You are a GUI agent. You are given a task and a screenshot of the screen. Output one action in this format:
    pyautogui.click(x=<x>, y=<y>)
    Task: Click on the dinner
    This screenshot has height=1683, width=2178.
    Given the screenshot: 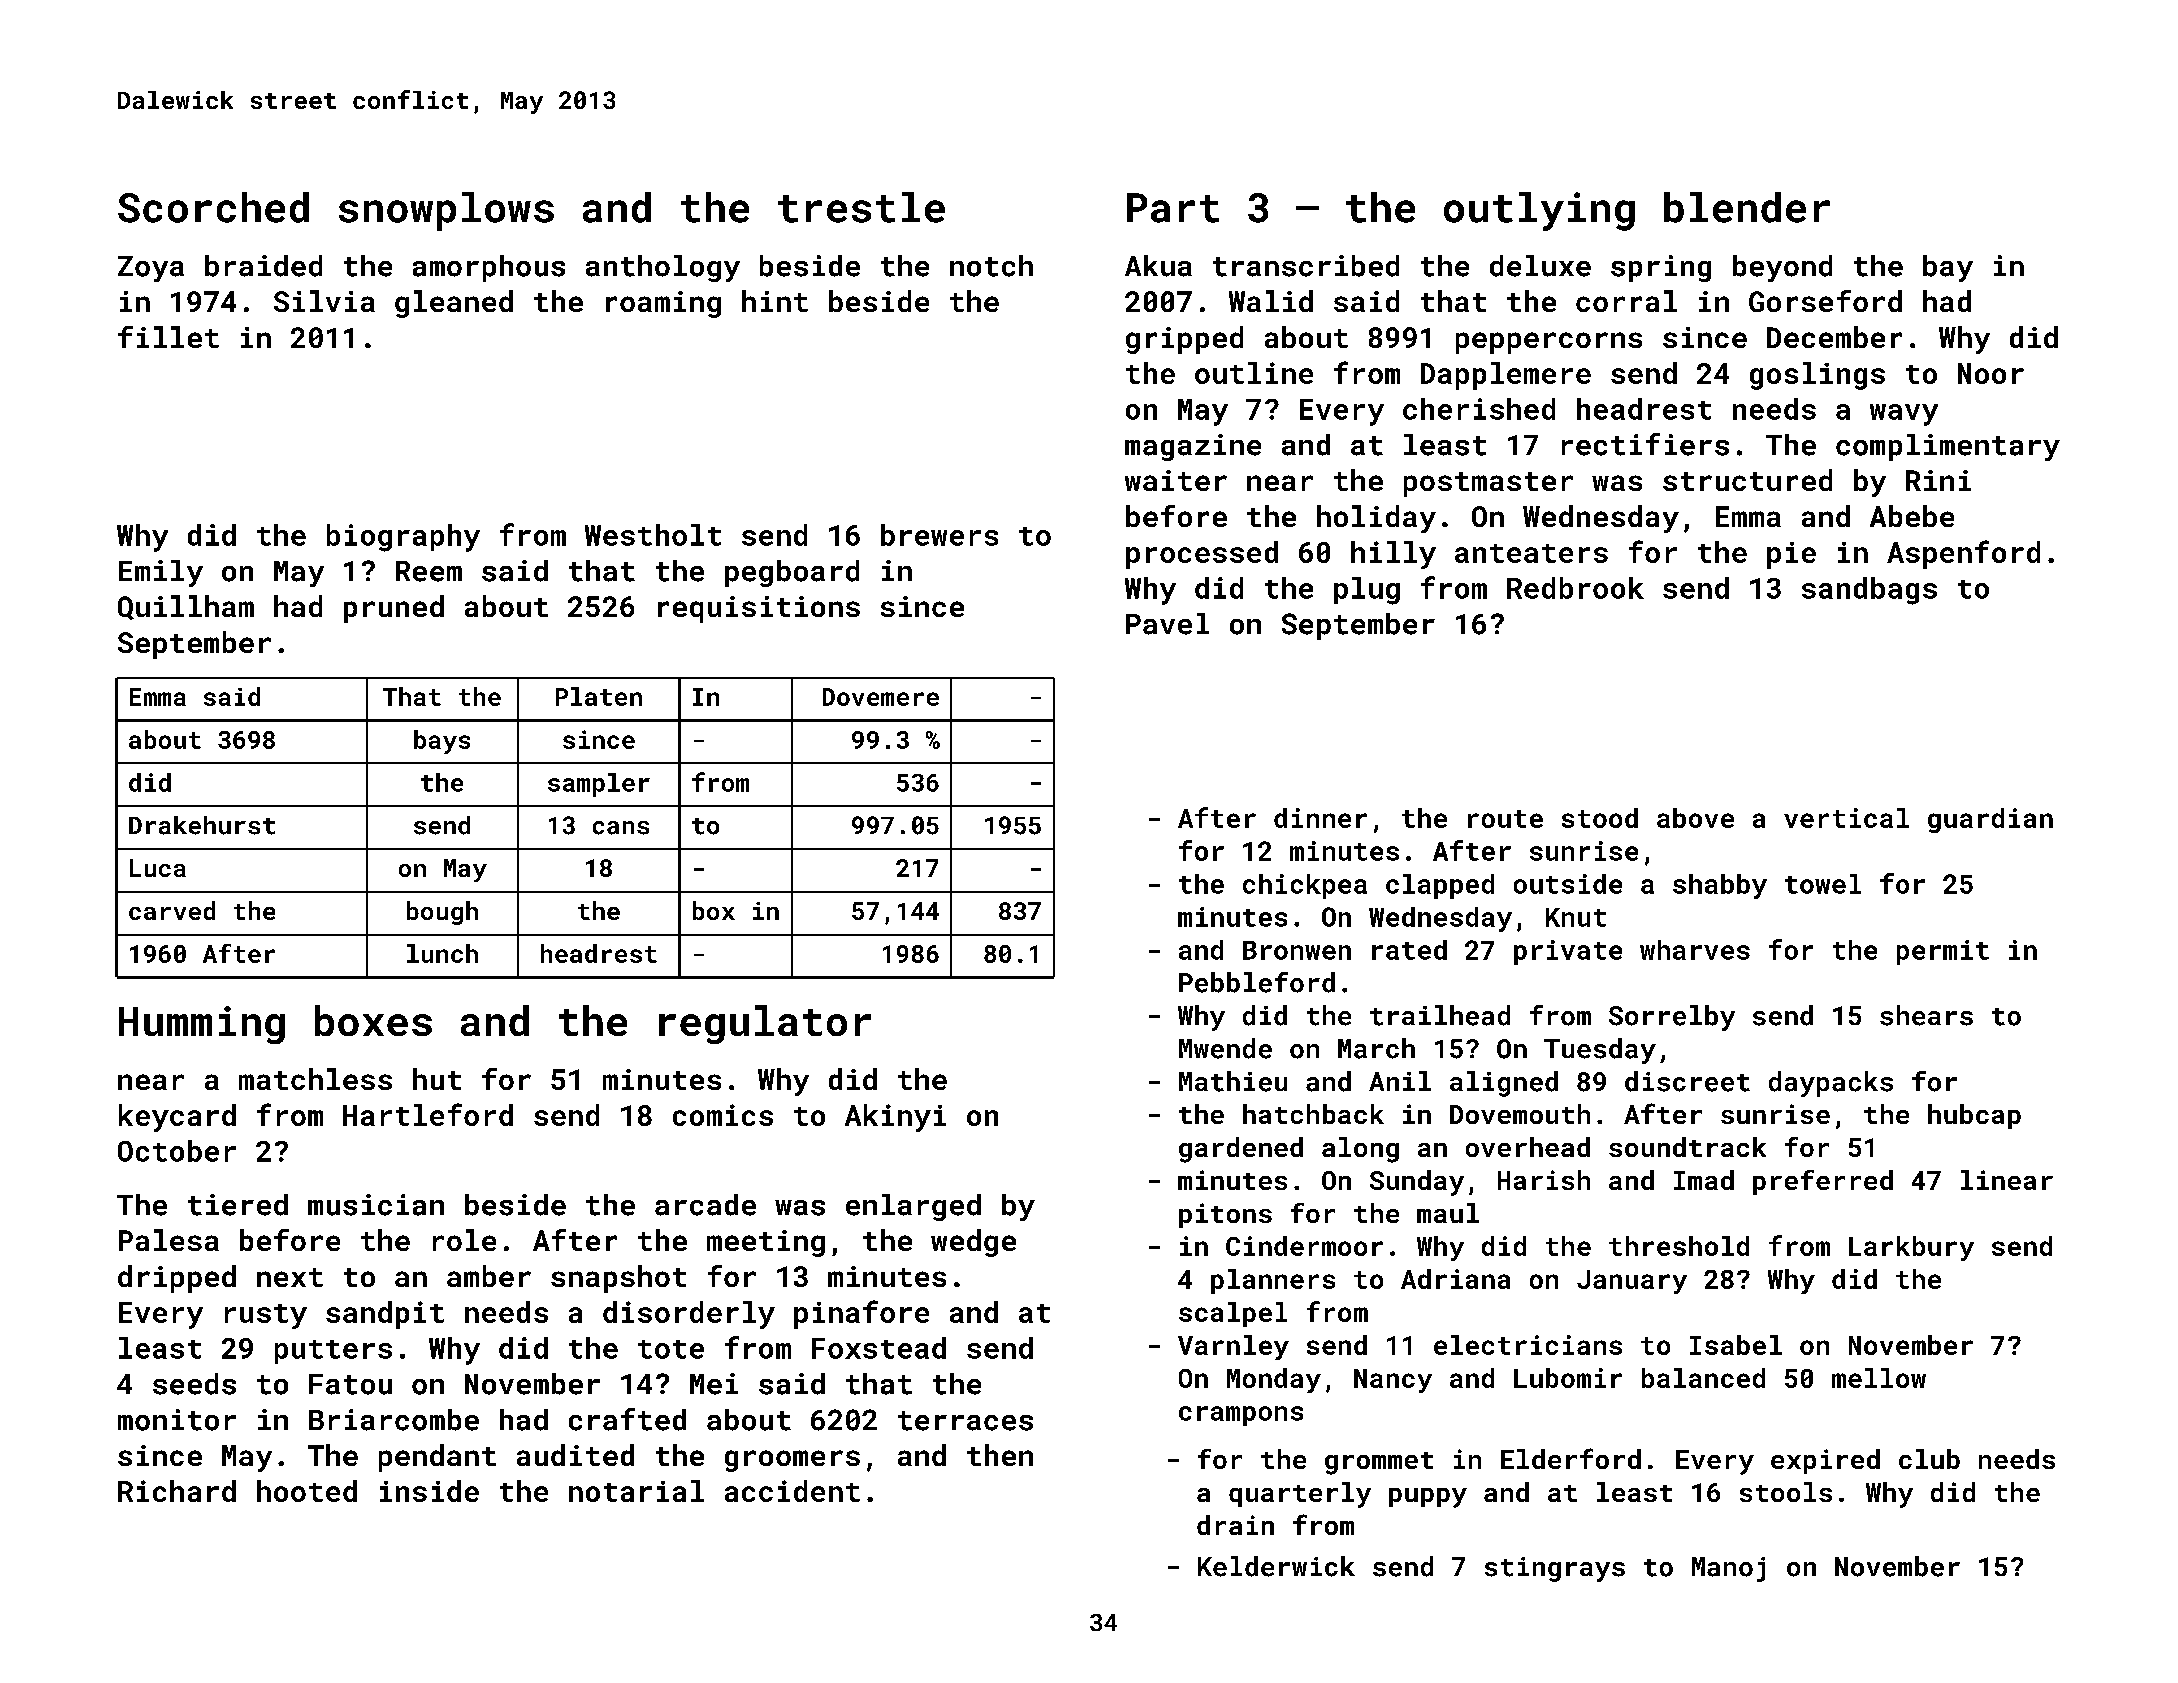 What is the action you would take?
    pyautogui.click(x=1320, y=818)
